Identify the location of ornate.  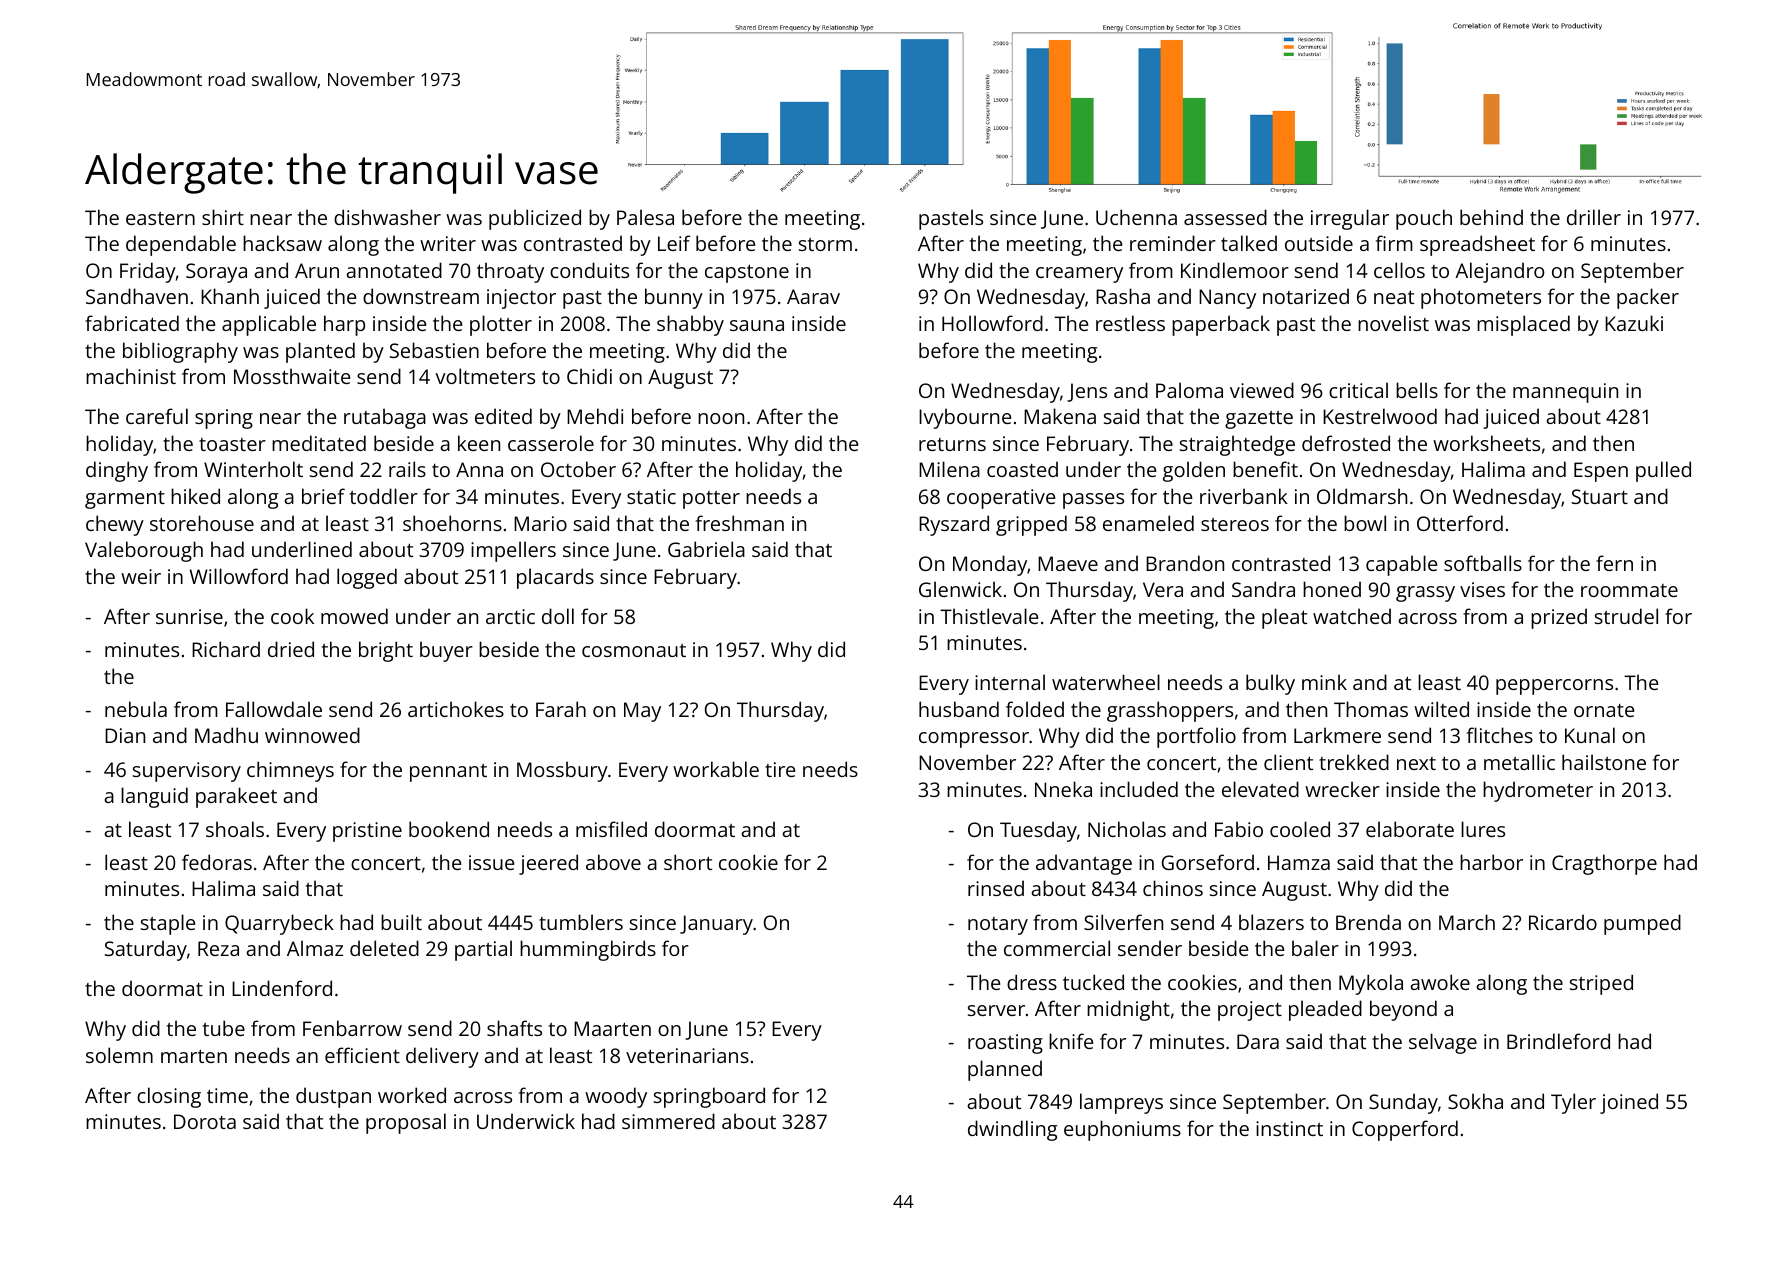
(1604, 710).
